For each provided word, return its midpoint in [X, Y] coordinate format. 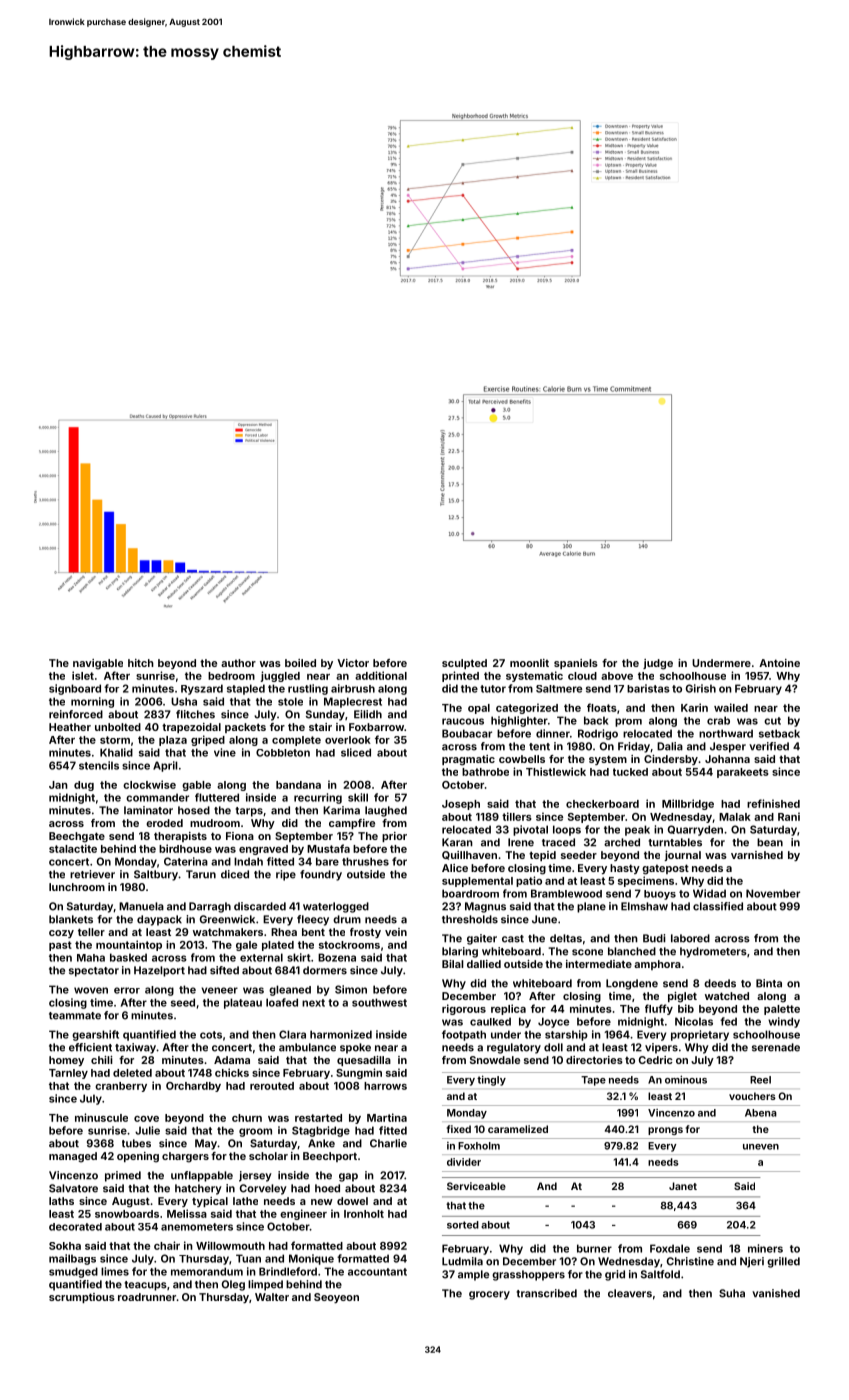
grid [615, 1275]
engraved [263, 850]
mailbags [72, 1259]
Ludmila [462, 1261]
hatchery [198, 1189]
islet [83, 675]
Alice [455, 868]
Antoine [779, 663]
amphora [657, 965]
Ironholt [364, 1214]
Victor [353, 663]
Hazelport [159, 971]
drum [347, 919]
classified [718, 906]
